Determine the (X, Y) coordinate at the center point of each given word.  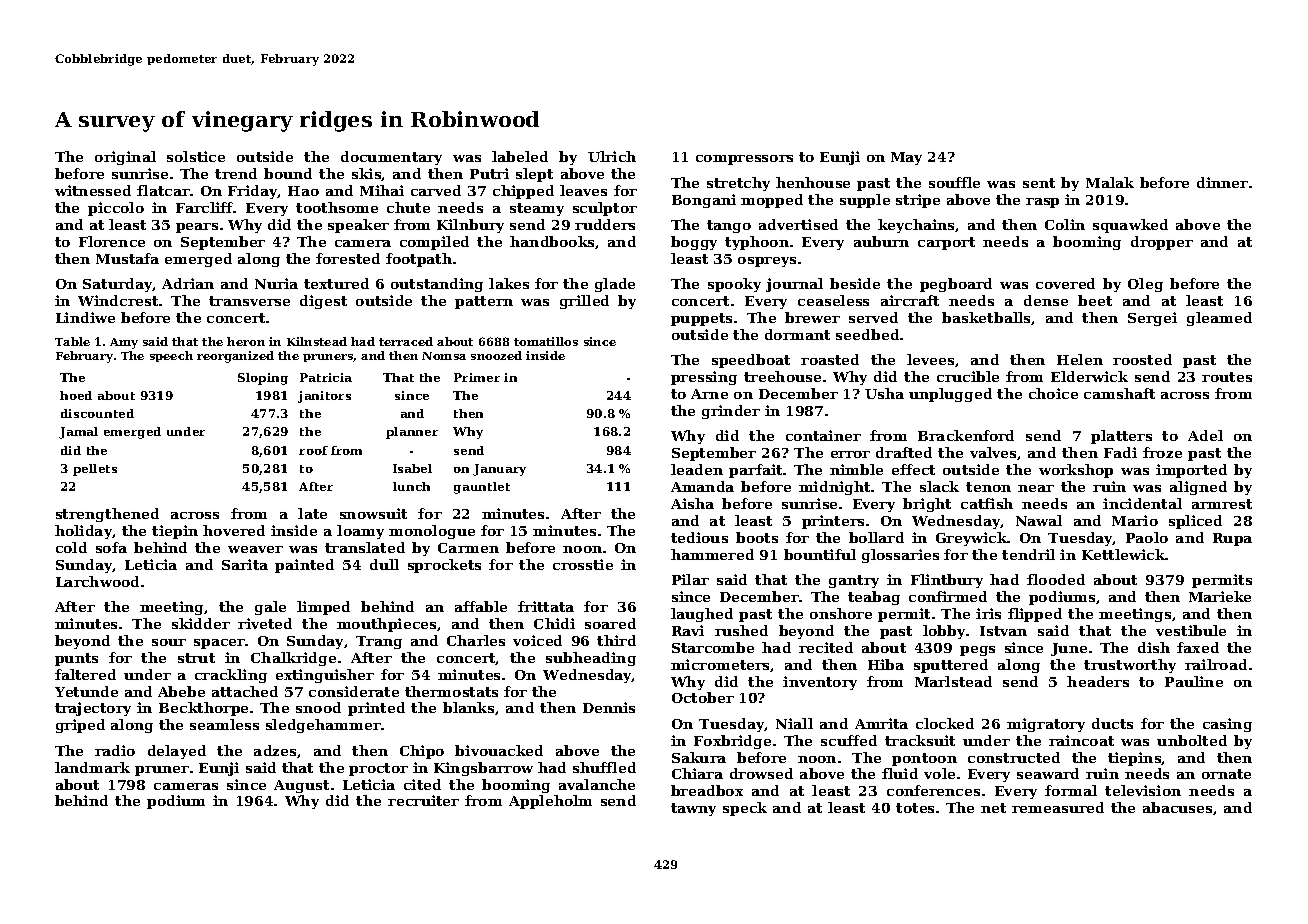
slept (534, 175)
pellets (95, 470)
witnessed (93, 190)
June (1069, 649)
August (301, 786)
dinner (1222, 182)
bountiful (820, 554)
